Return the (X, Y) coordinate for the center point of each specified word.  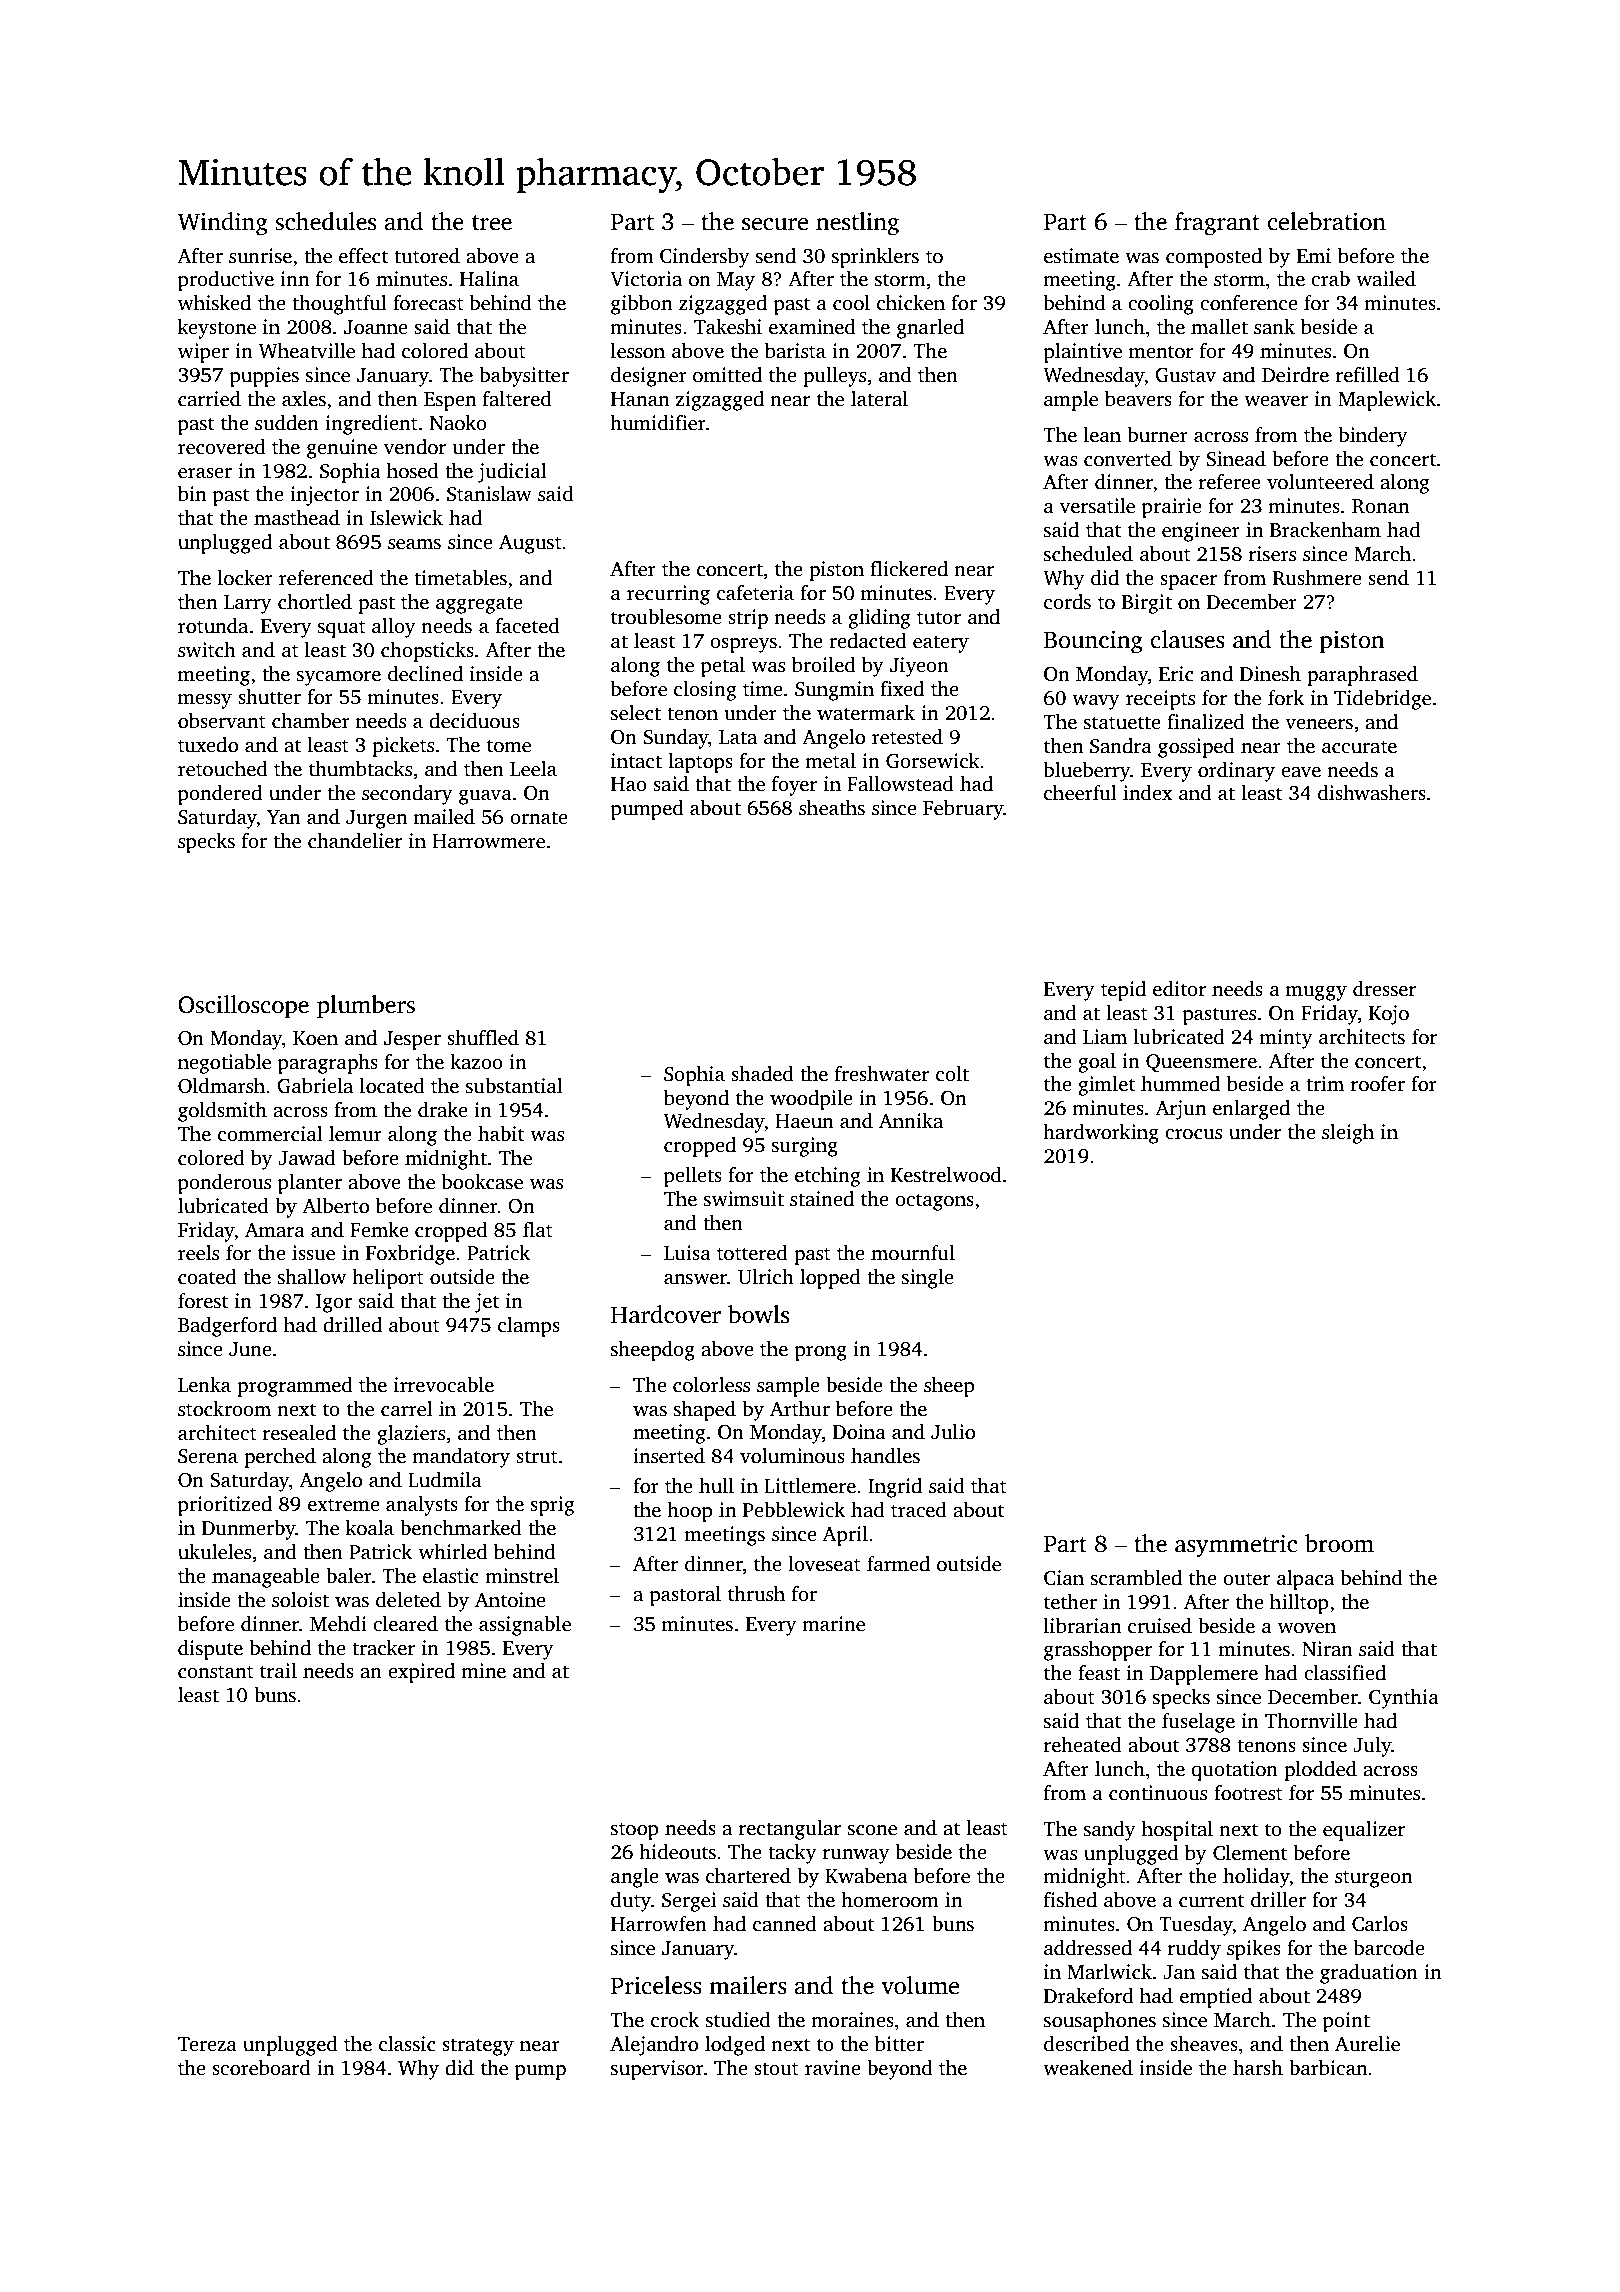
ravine (833, 2068)
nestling (857, 224)
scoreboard (261, 2068)
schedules (325, 221)
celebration (1327, 221)
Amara (275, 1230)
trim (1325, 1084)
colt (952, 1074)
